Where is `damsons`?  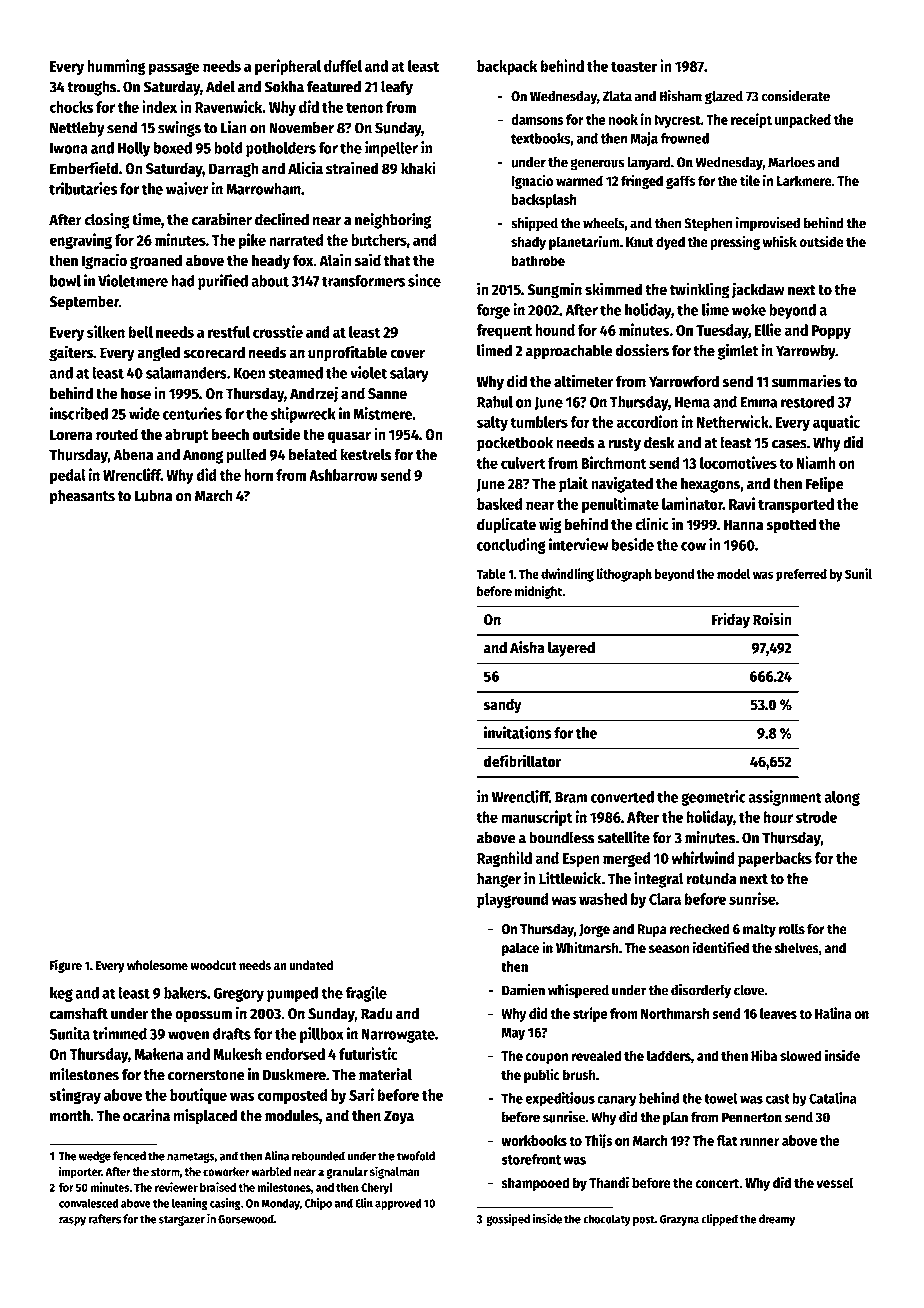 damsons is located at coordinates (537, 119).
